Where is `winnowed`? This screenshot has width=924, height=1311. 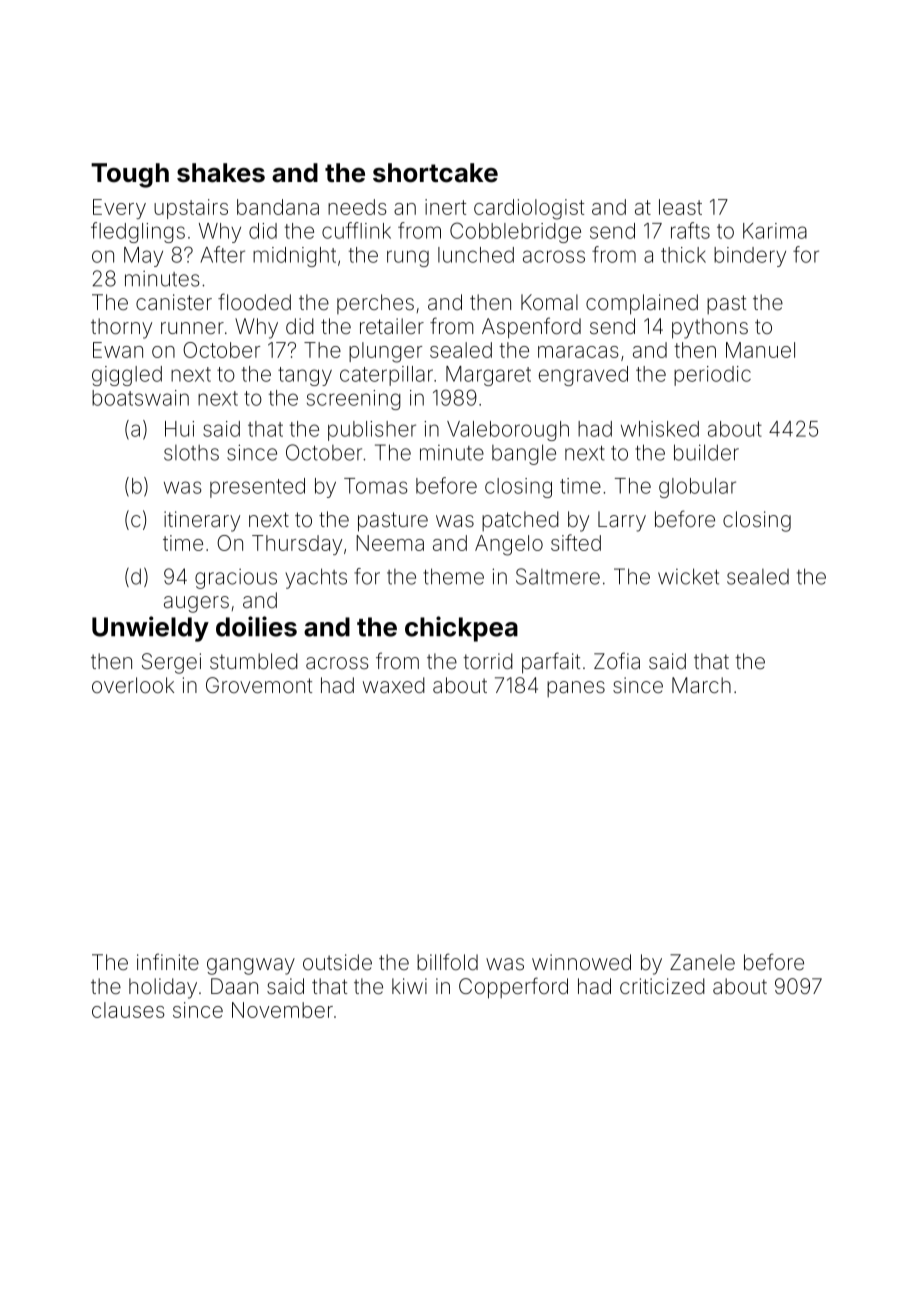 winnowed is located at coordinates (581, 962).
